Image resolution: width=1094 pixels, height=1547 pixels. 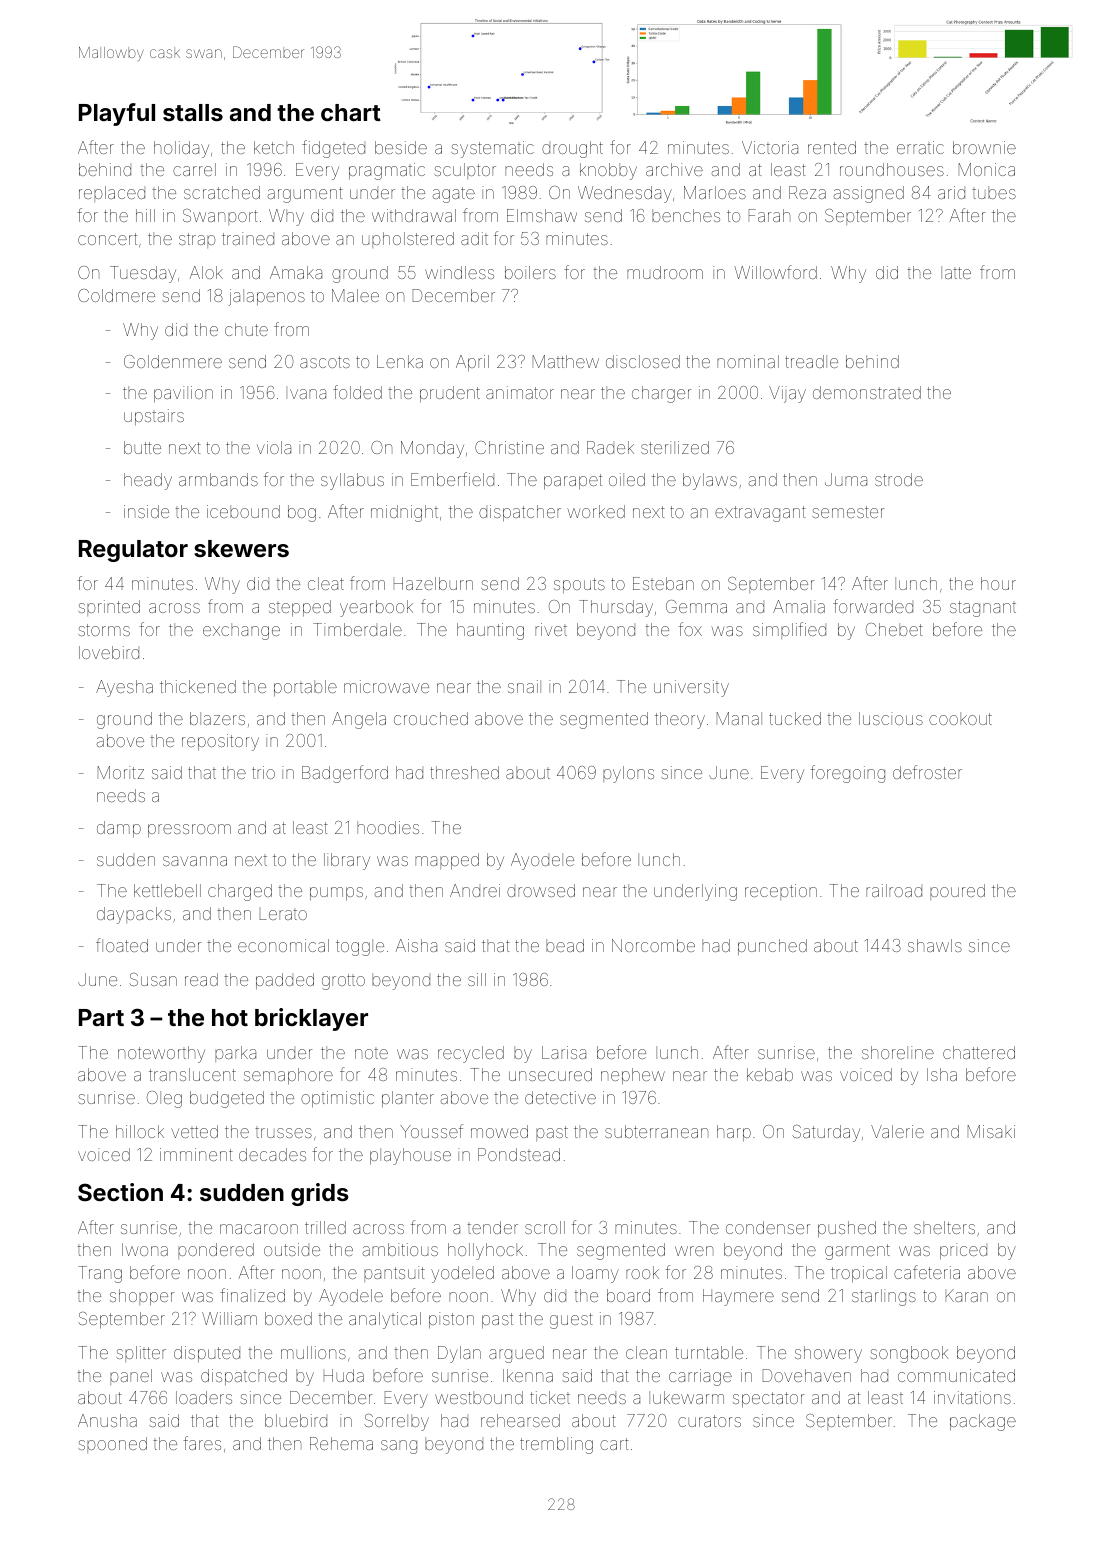 I want to click on foregoing, so click(x=847, y=774).
